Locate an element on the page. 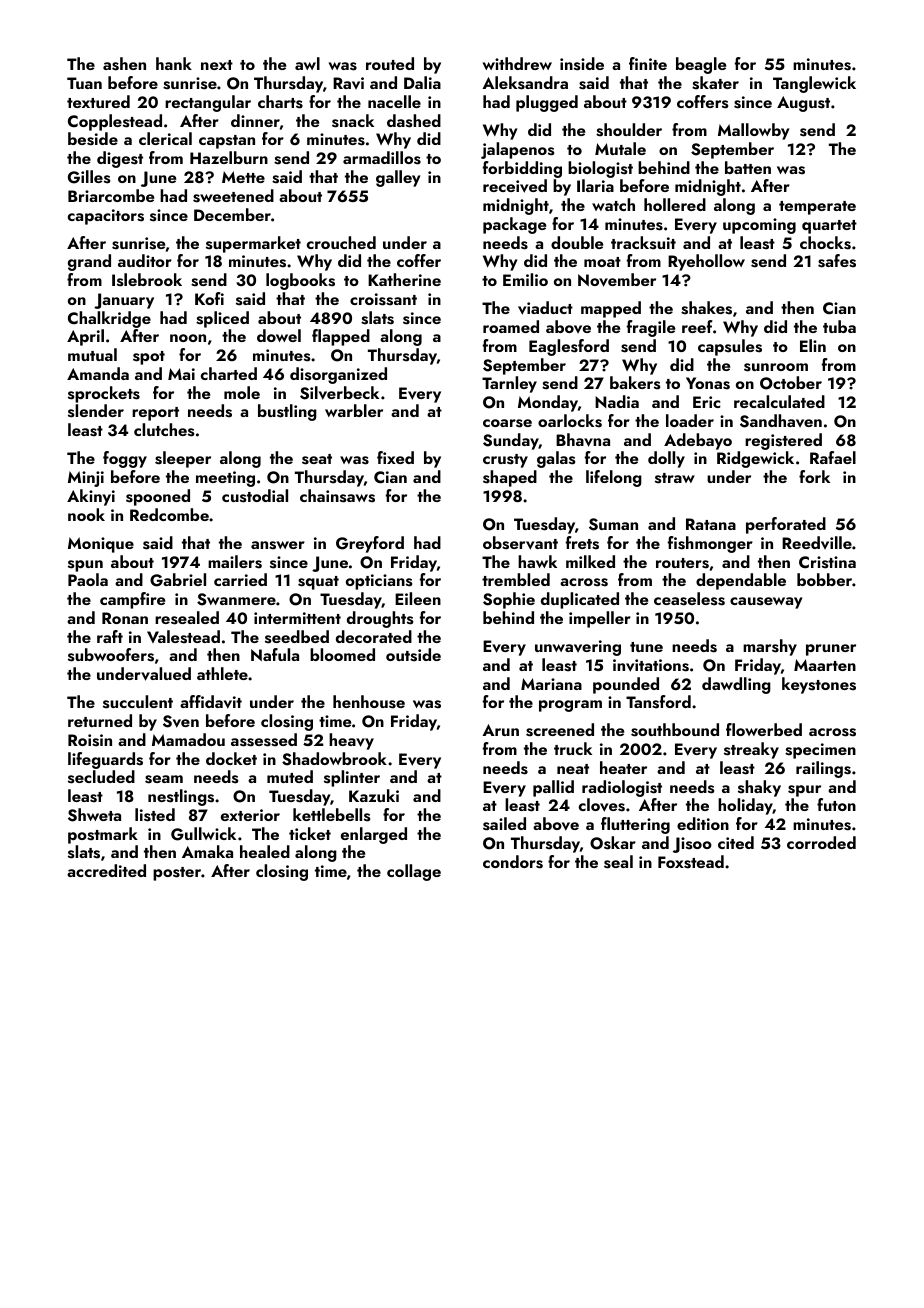 The image size is (924, 1308). secluded is located at coordinates (101, 777).
